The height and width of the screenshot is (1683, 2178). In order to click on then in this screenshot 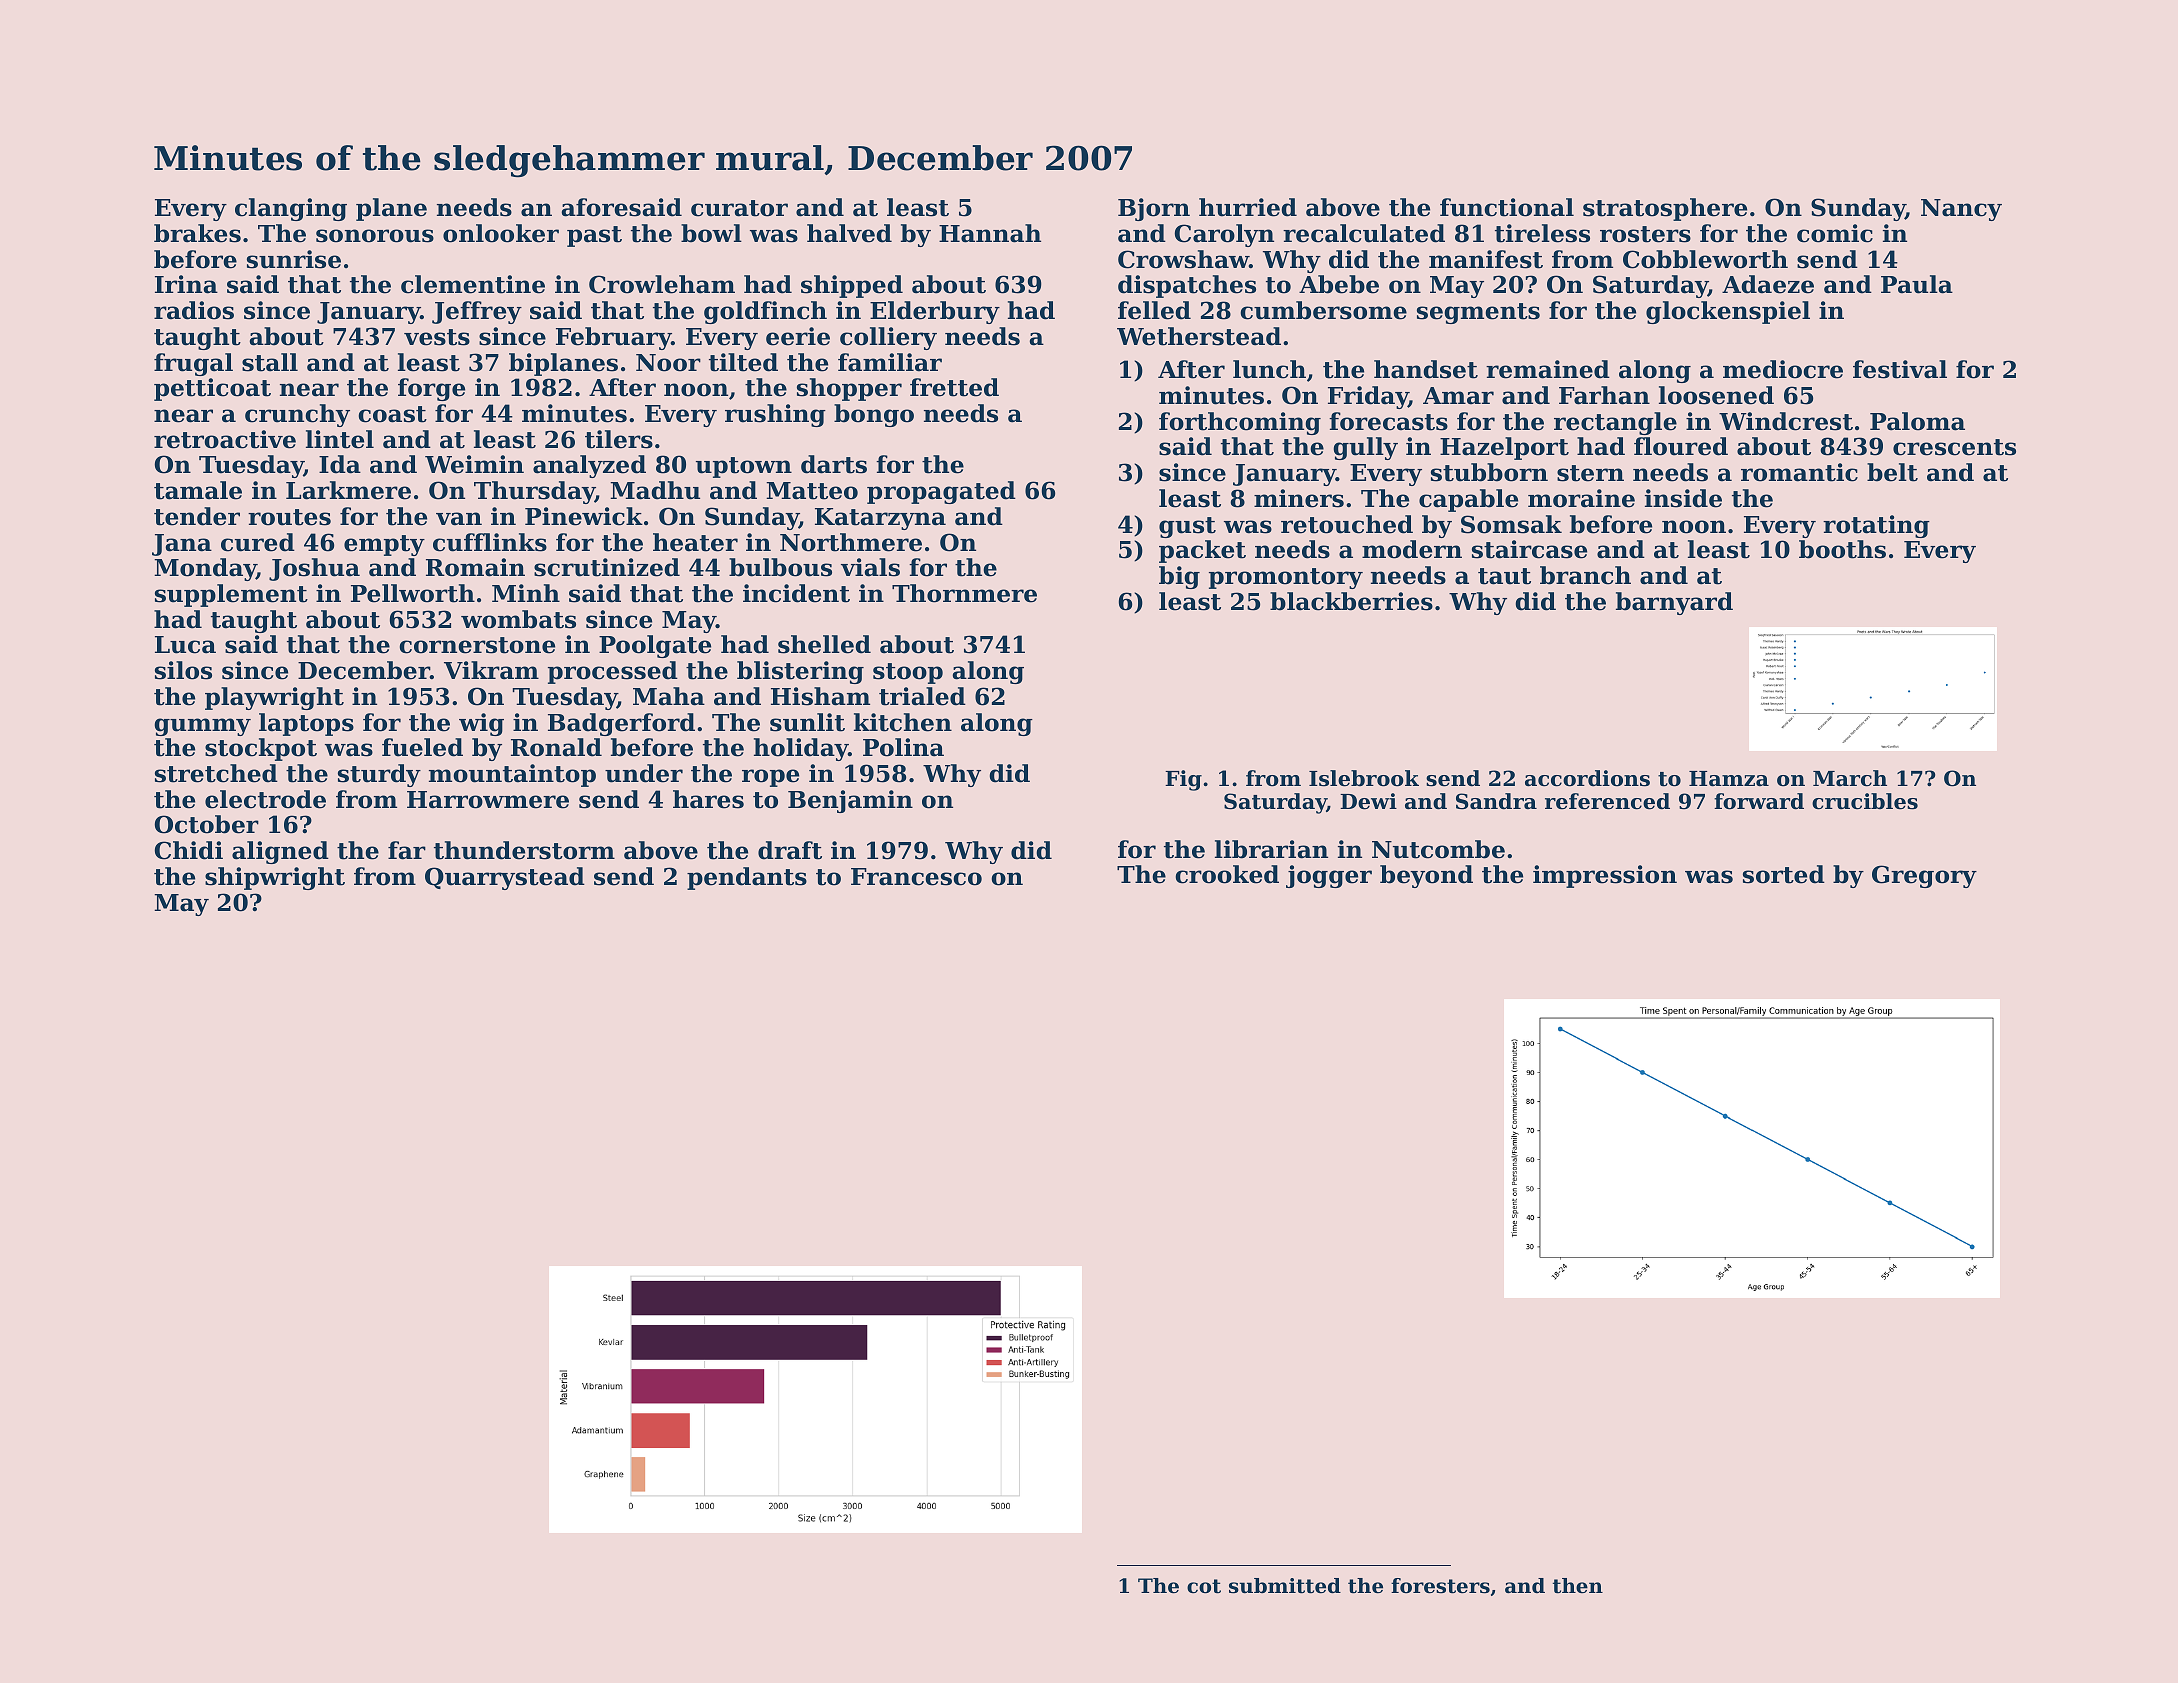, I will do `click(1578, 1586)`.
